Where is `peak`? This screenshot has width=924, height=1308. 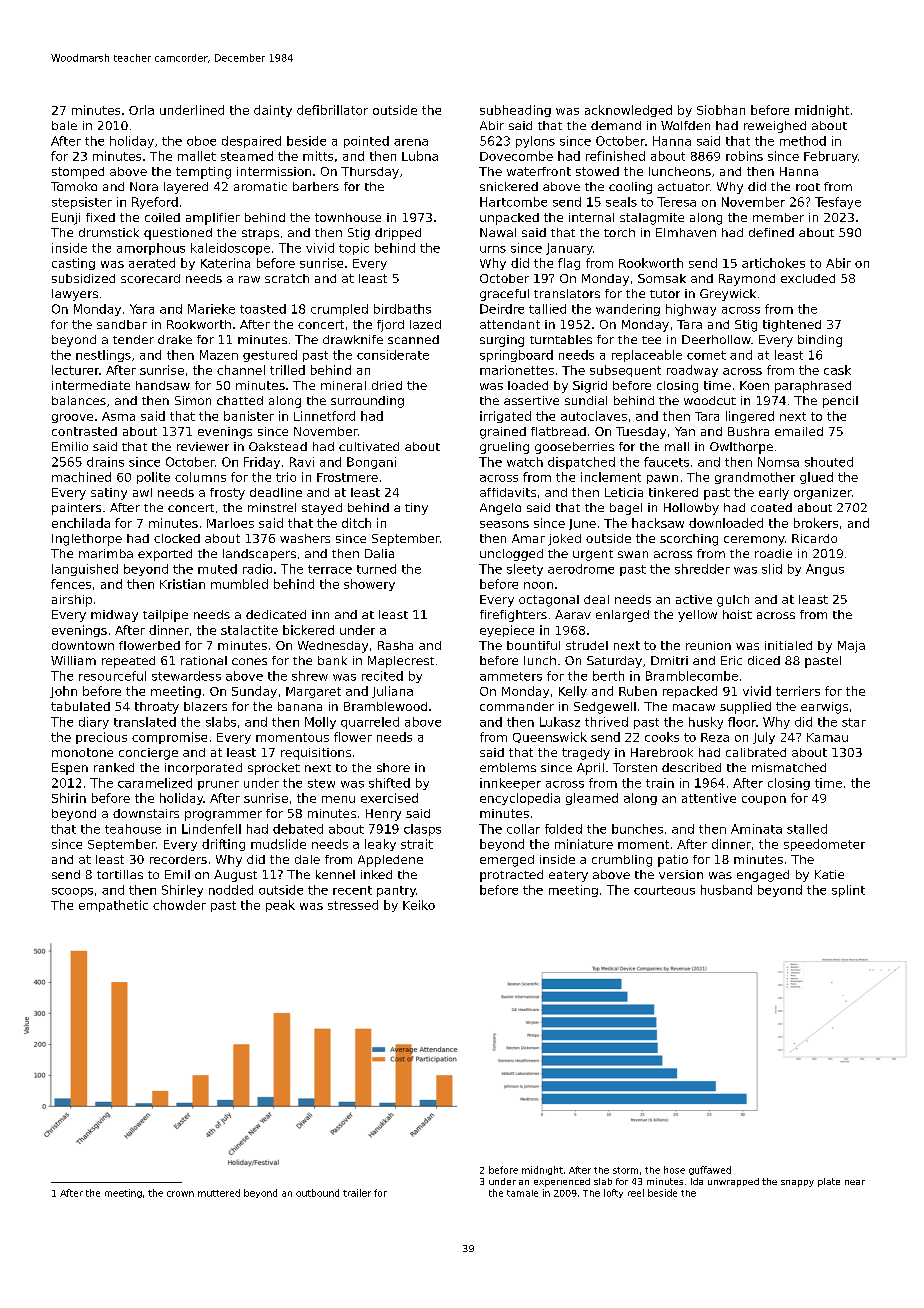 peak is located at coordinates (280, 906).
